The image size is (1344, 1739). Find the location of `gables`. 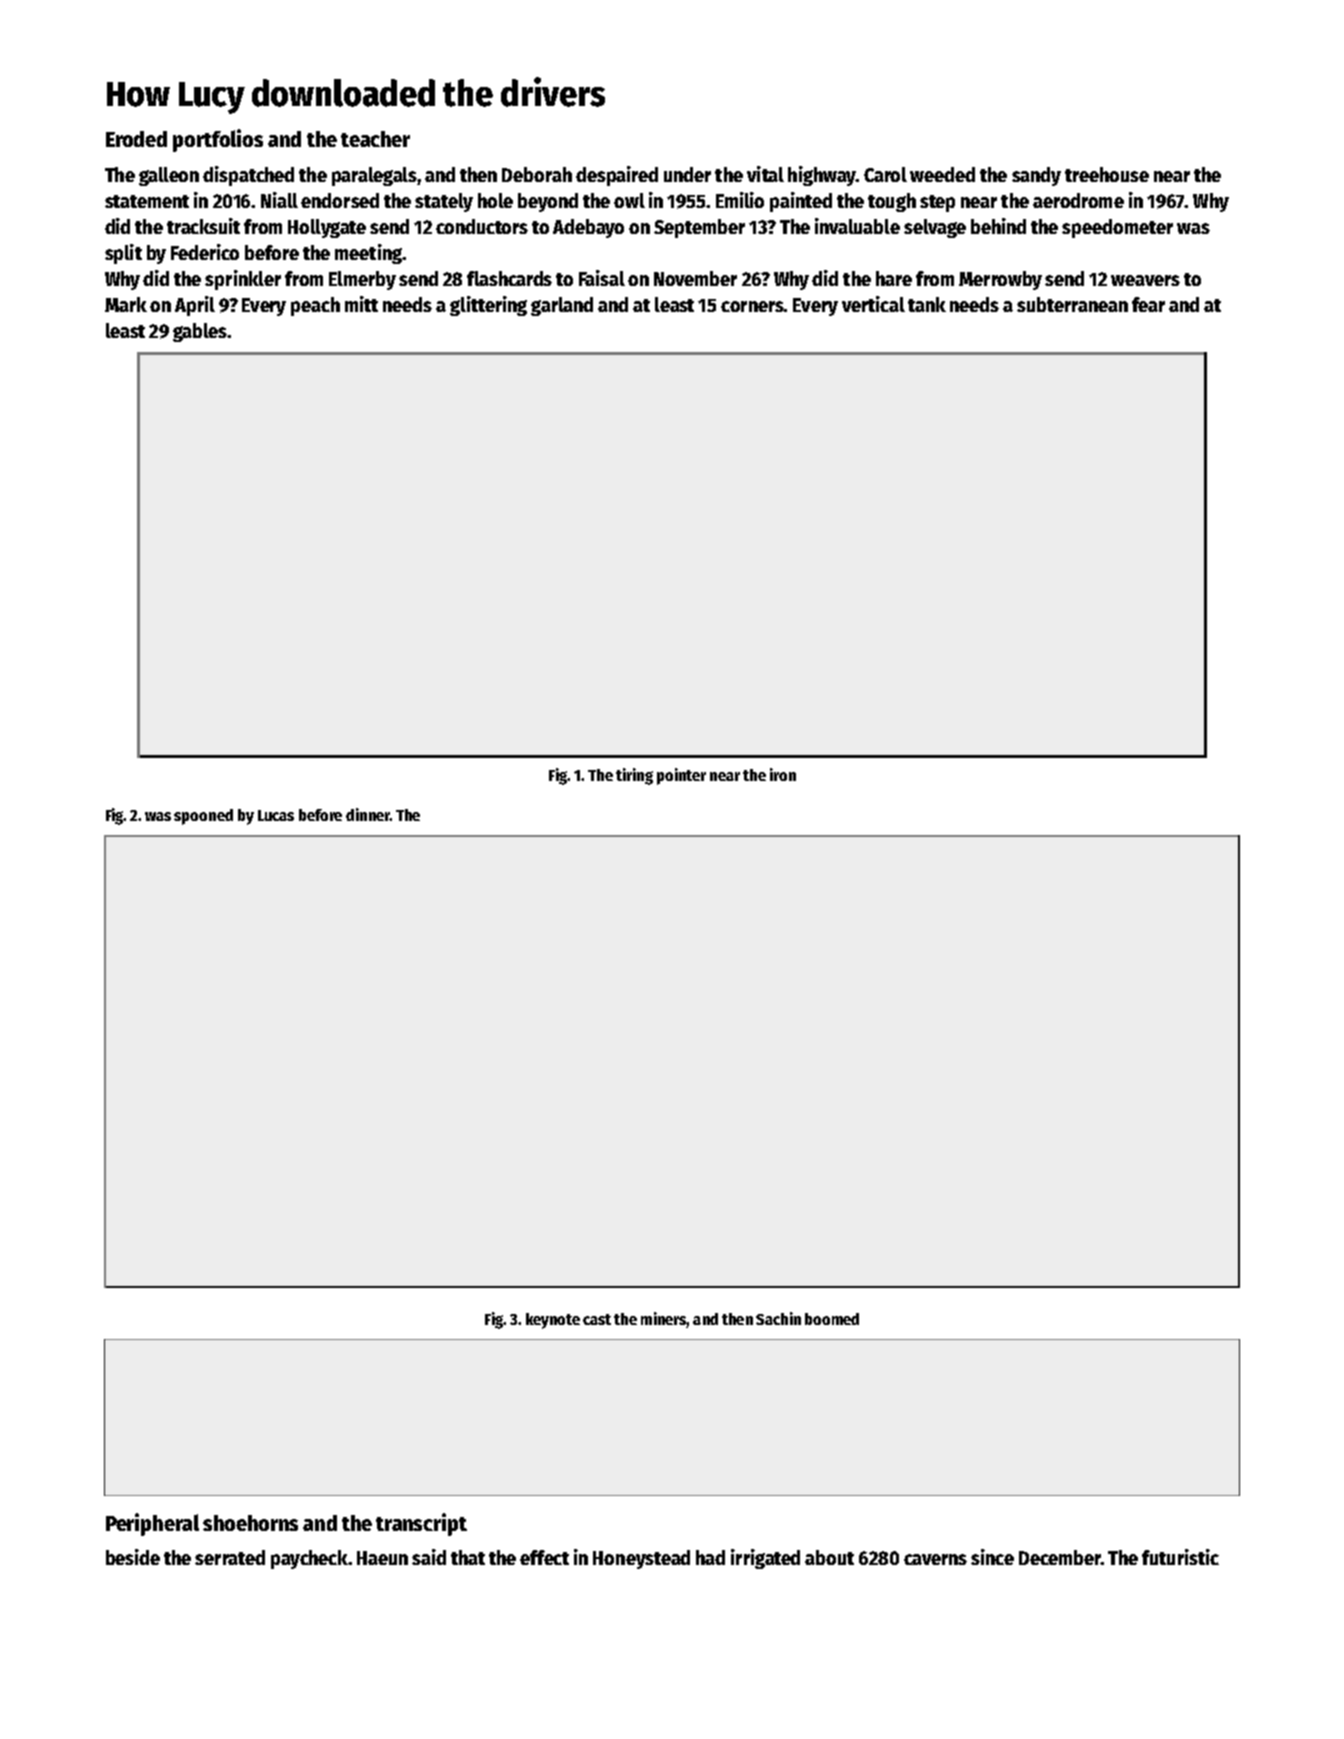

gables is located at coordinates (200, 332).
